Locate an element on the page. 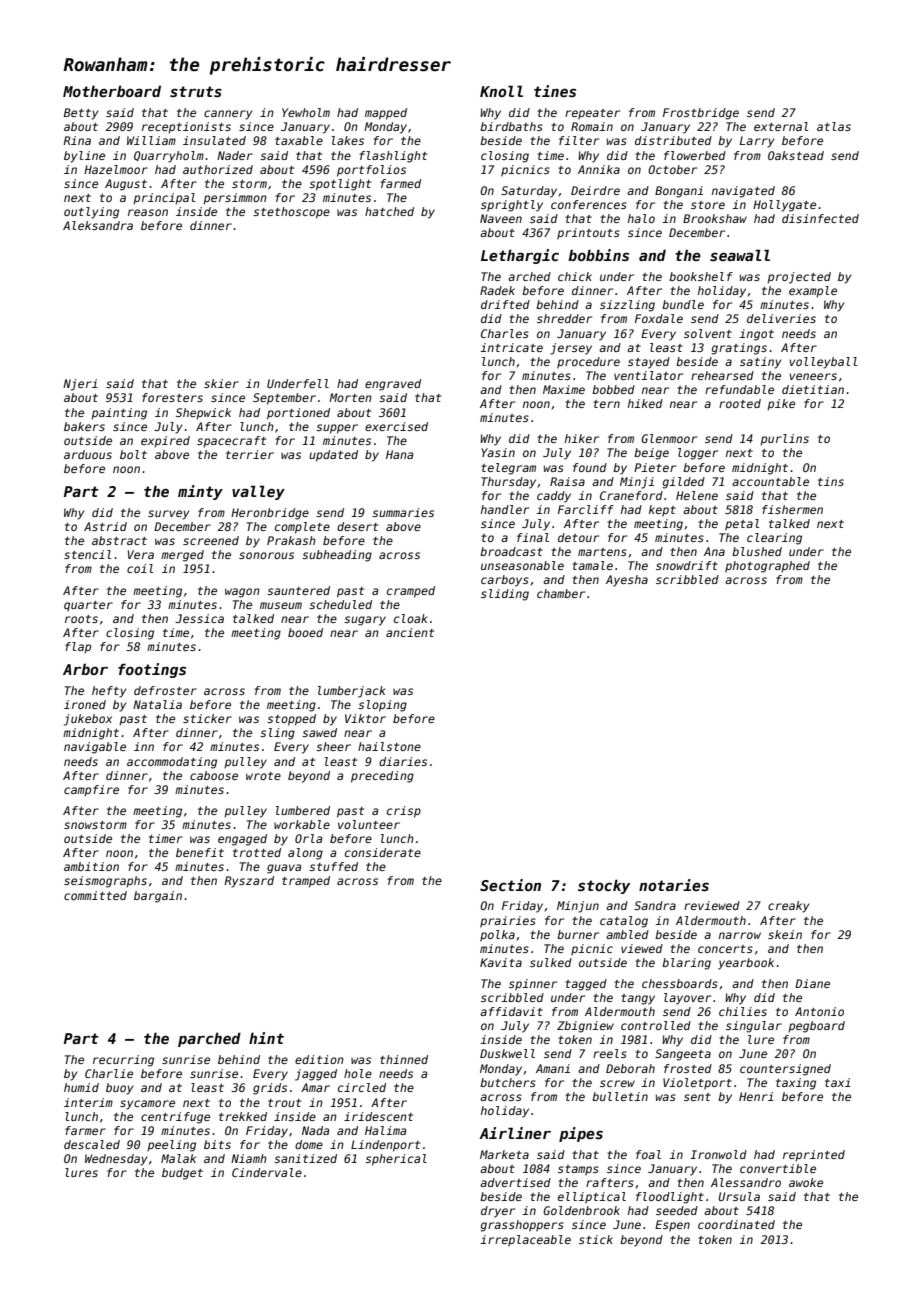 This image has height=1308, width=924. Bongani is located at coordinates (679, 192).
